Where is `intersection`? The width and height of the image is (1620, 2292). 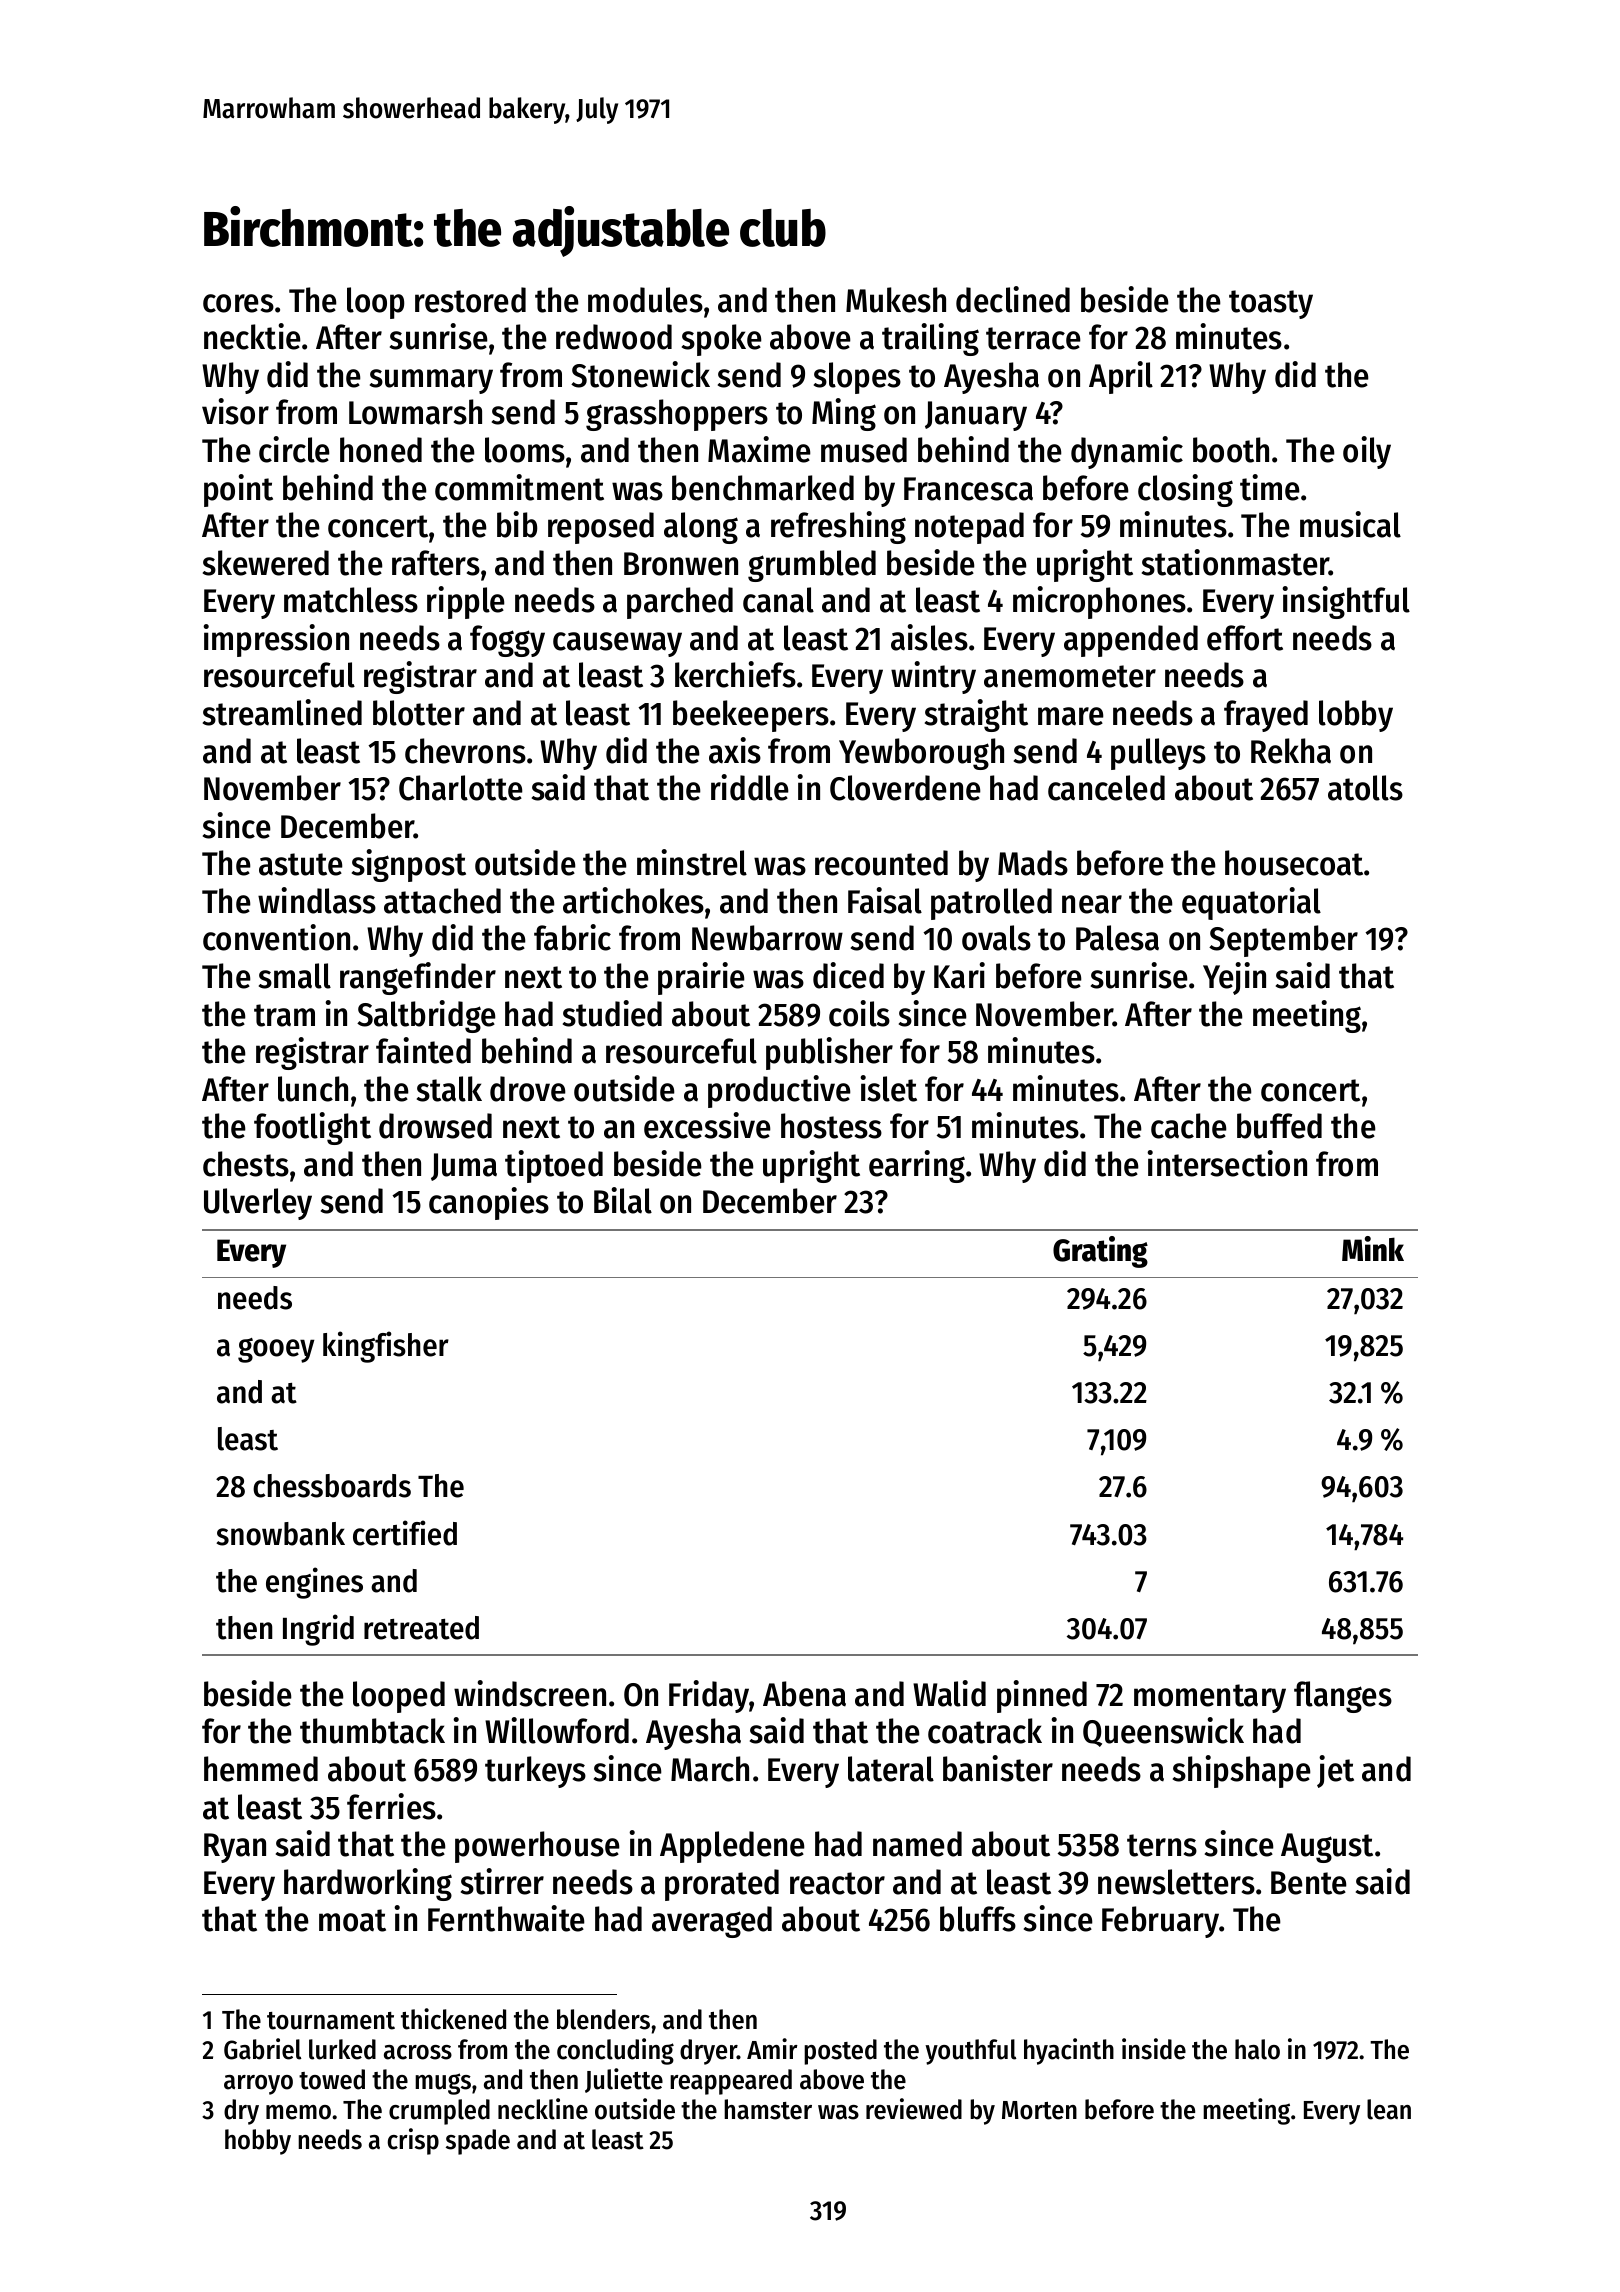
intersection is located at coordinates (1227, 1163).
